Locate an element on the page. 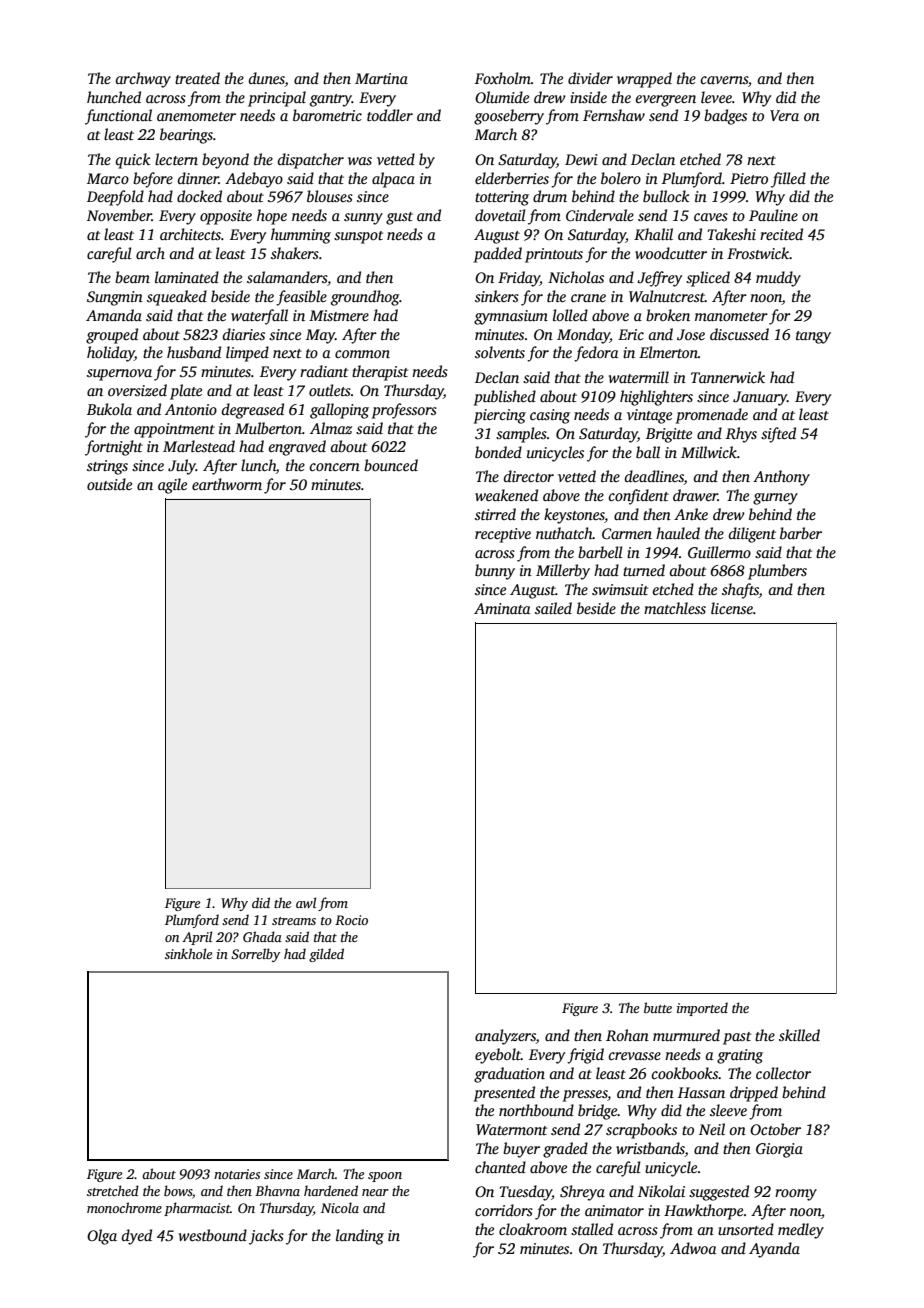  ball is located at coordinates (648, 452).
